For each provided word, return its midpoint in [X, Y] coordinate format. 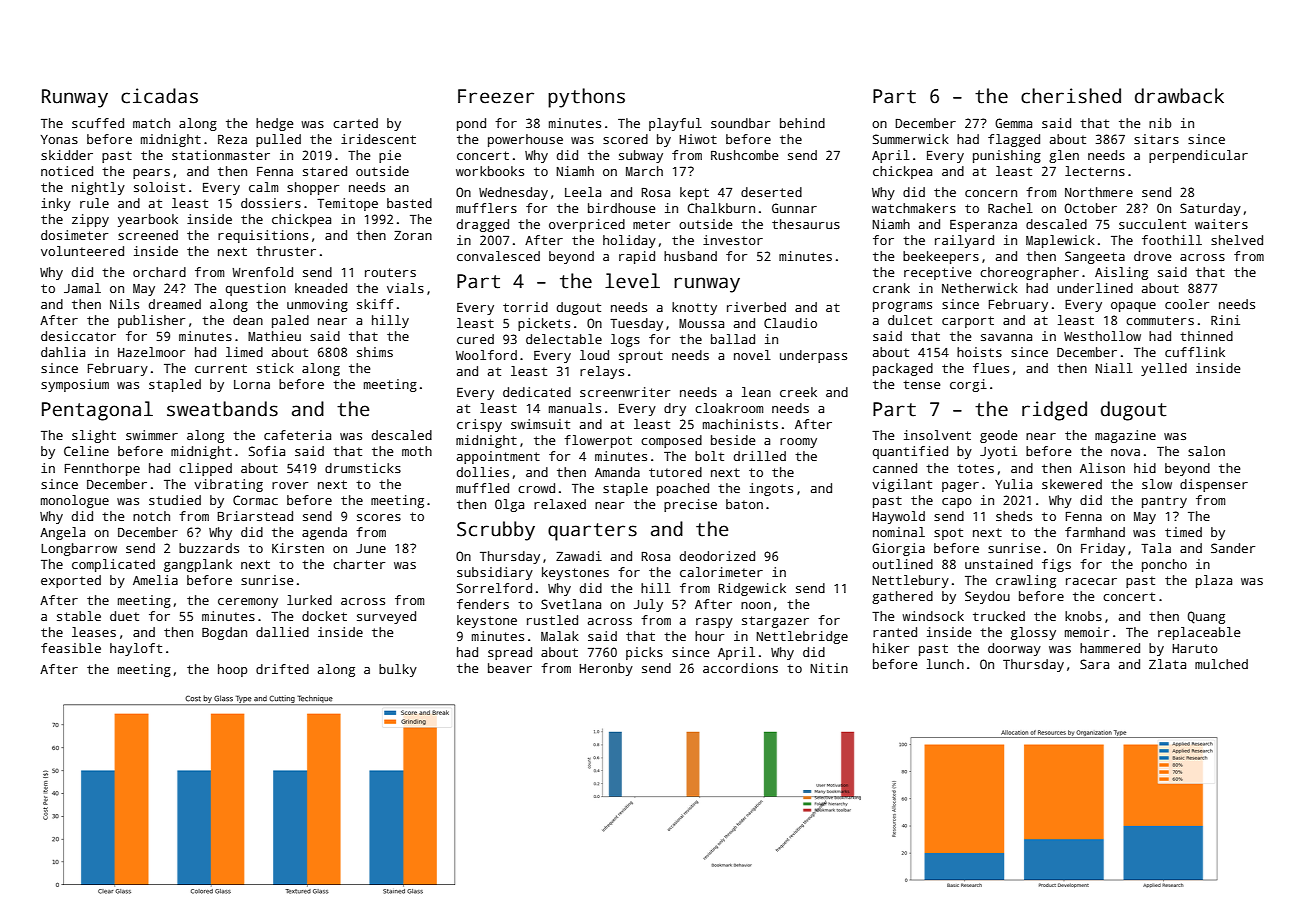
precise [690, 505]
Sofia [267, 451]
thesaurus [806, 224]
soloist [159, 187]
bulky [398, 670]
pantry [1164, 502]
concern [991, 193]
